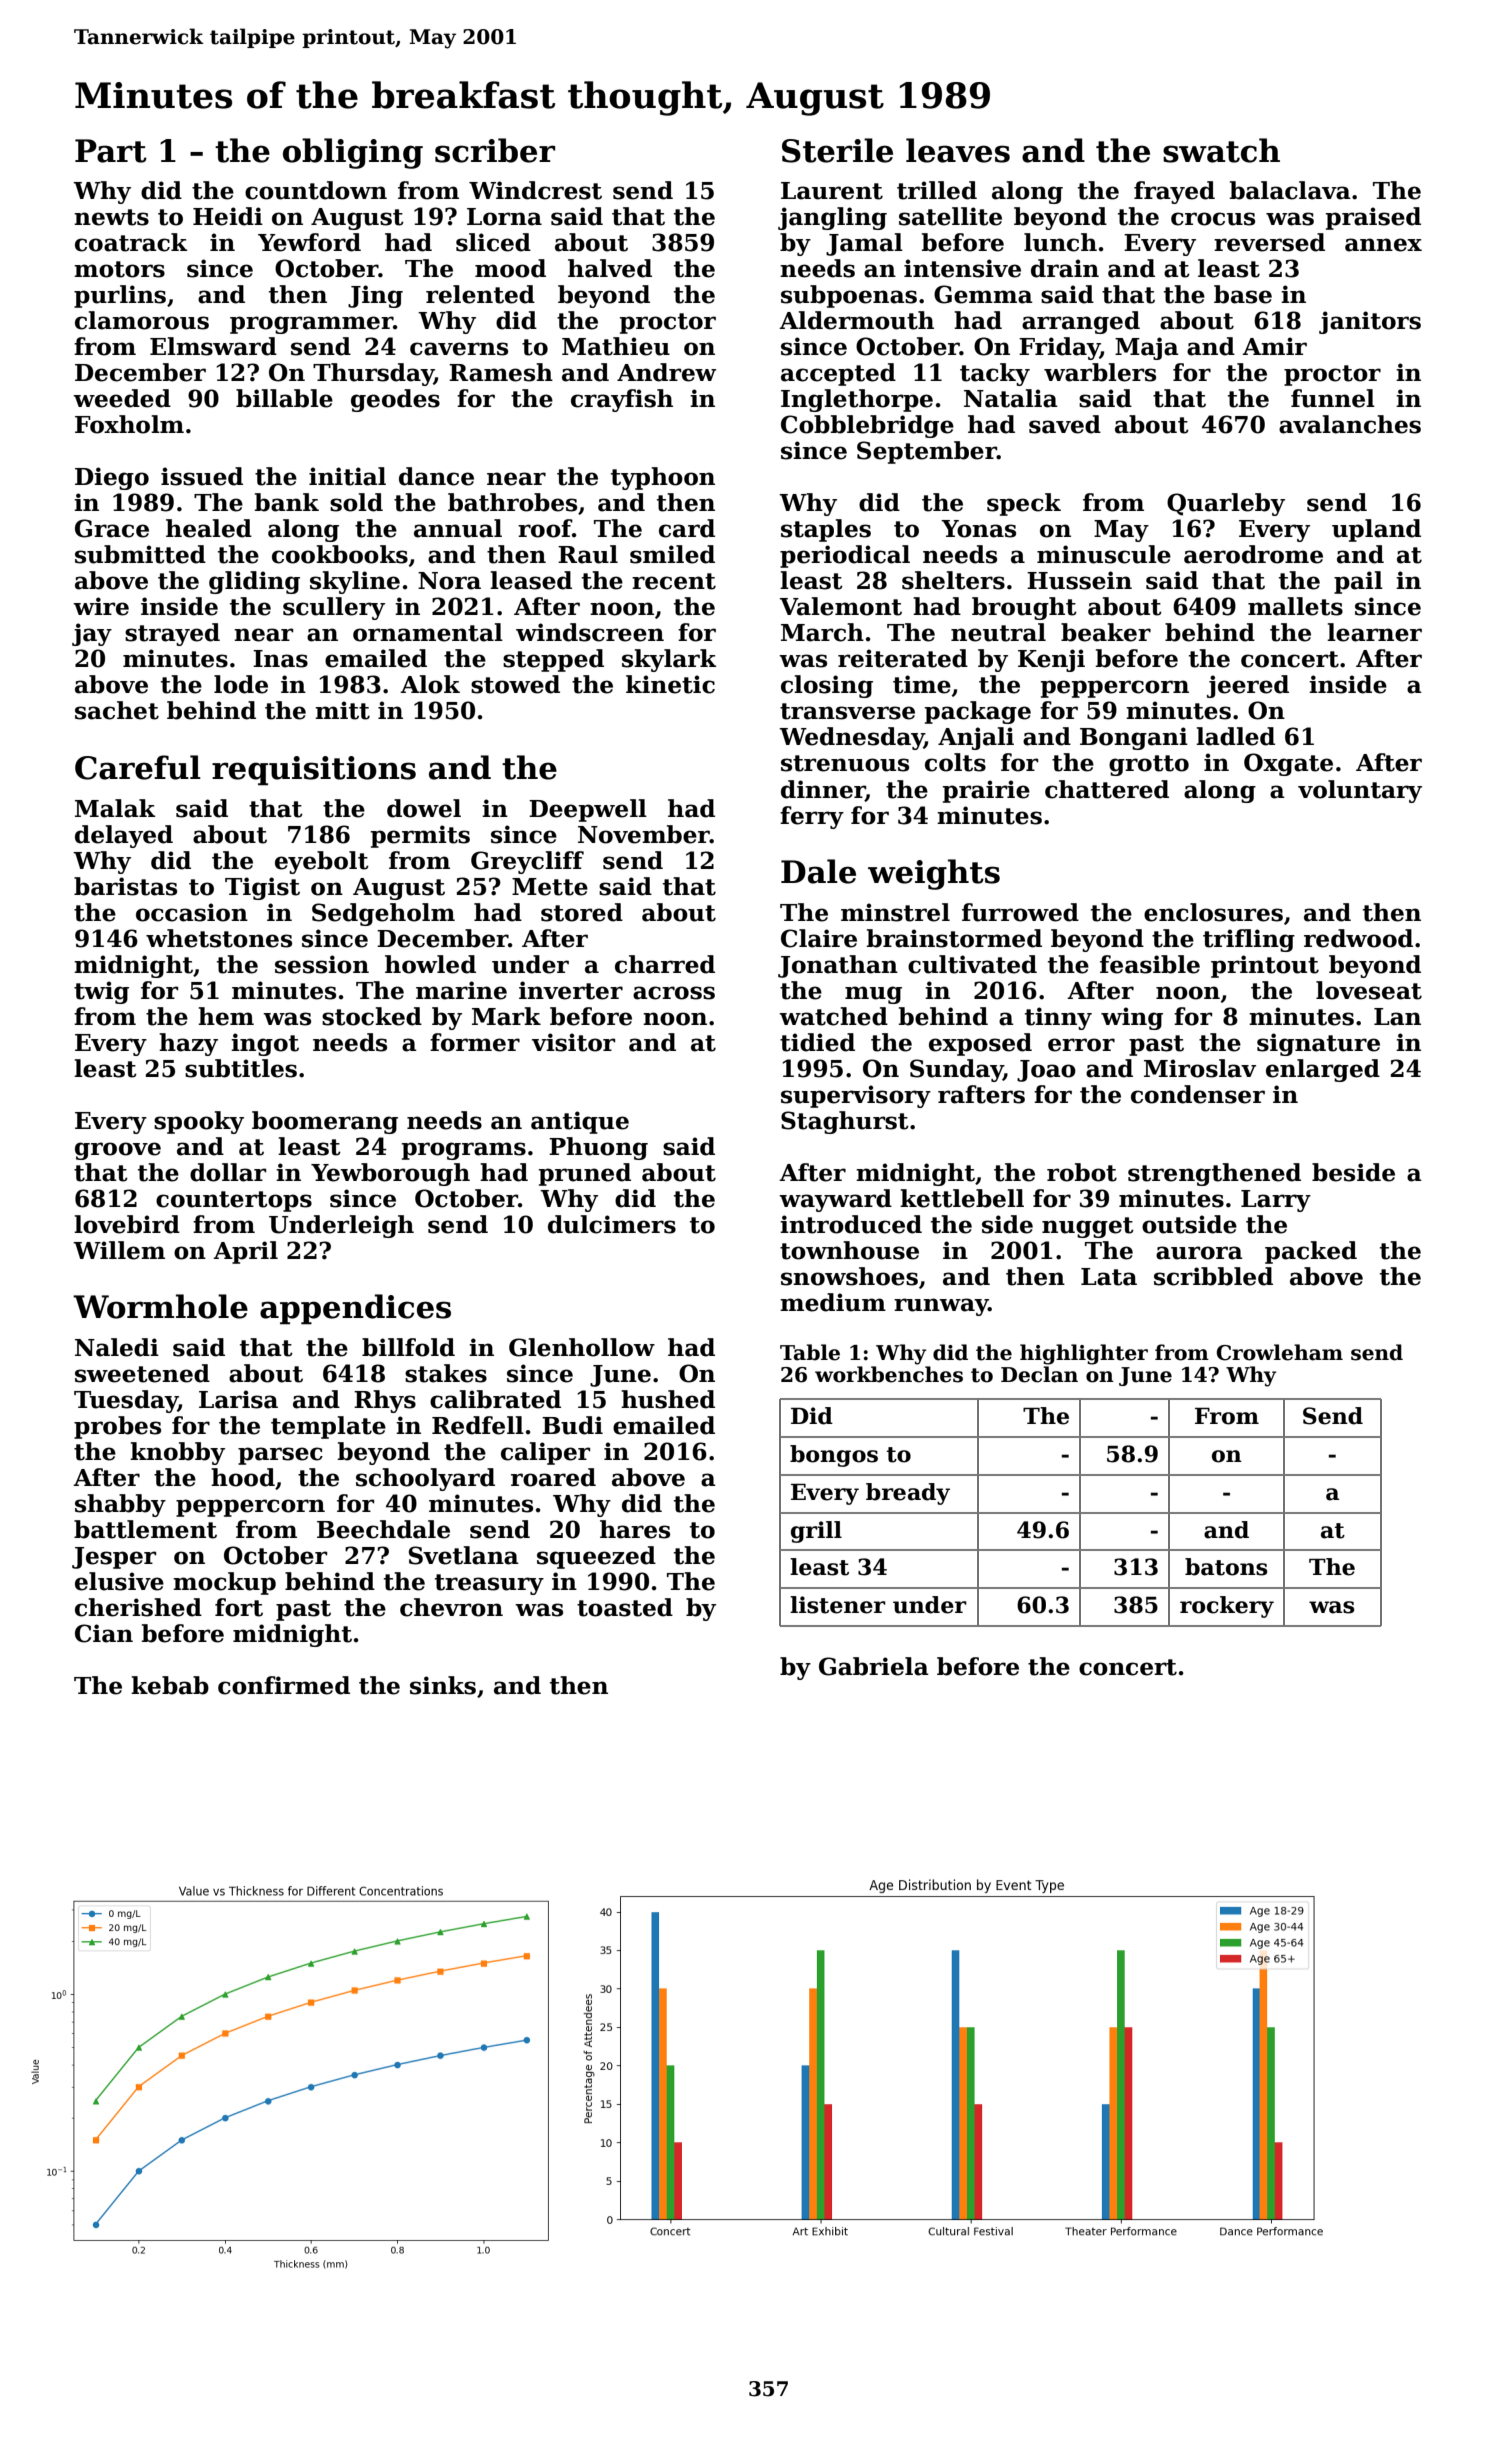 The height and width of the screenshot is (2464, 1496). What do you see at coordinates (962, 1198) in the screenshot?
I see `kettlebell` at bounding box center [962, 1198].
